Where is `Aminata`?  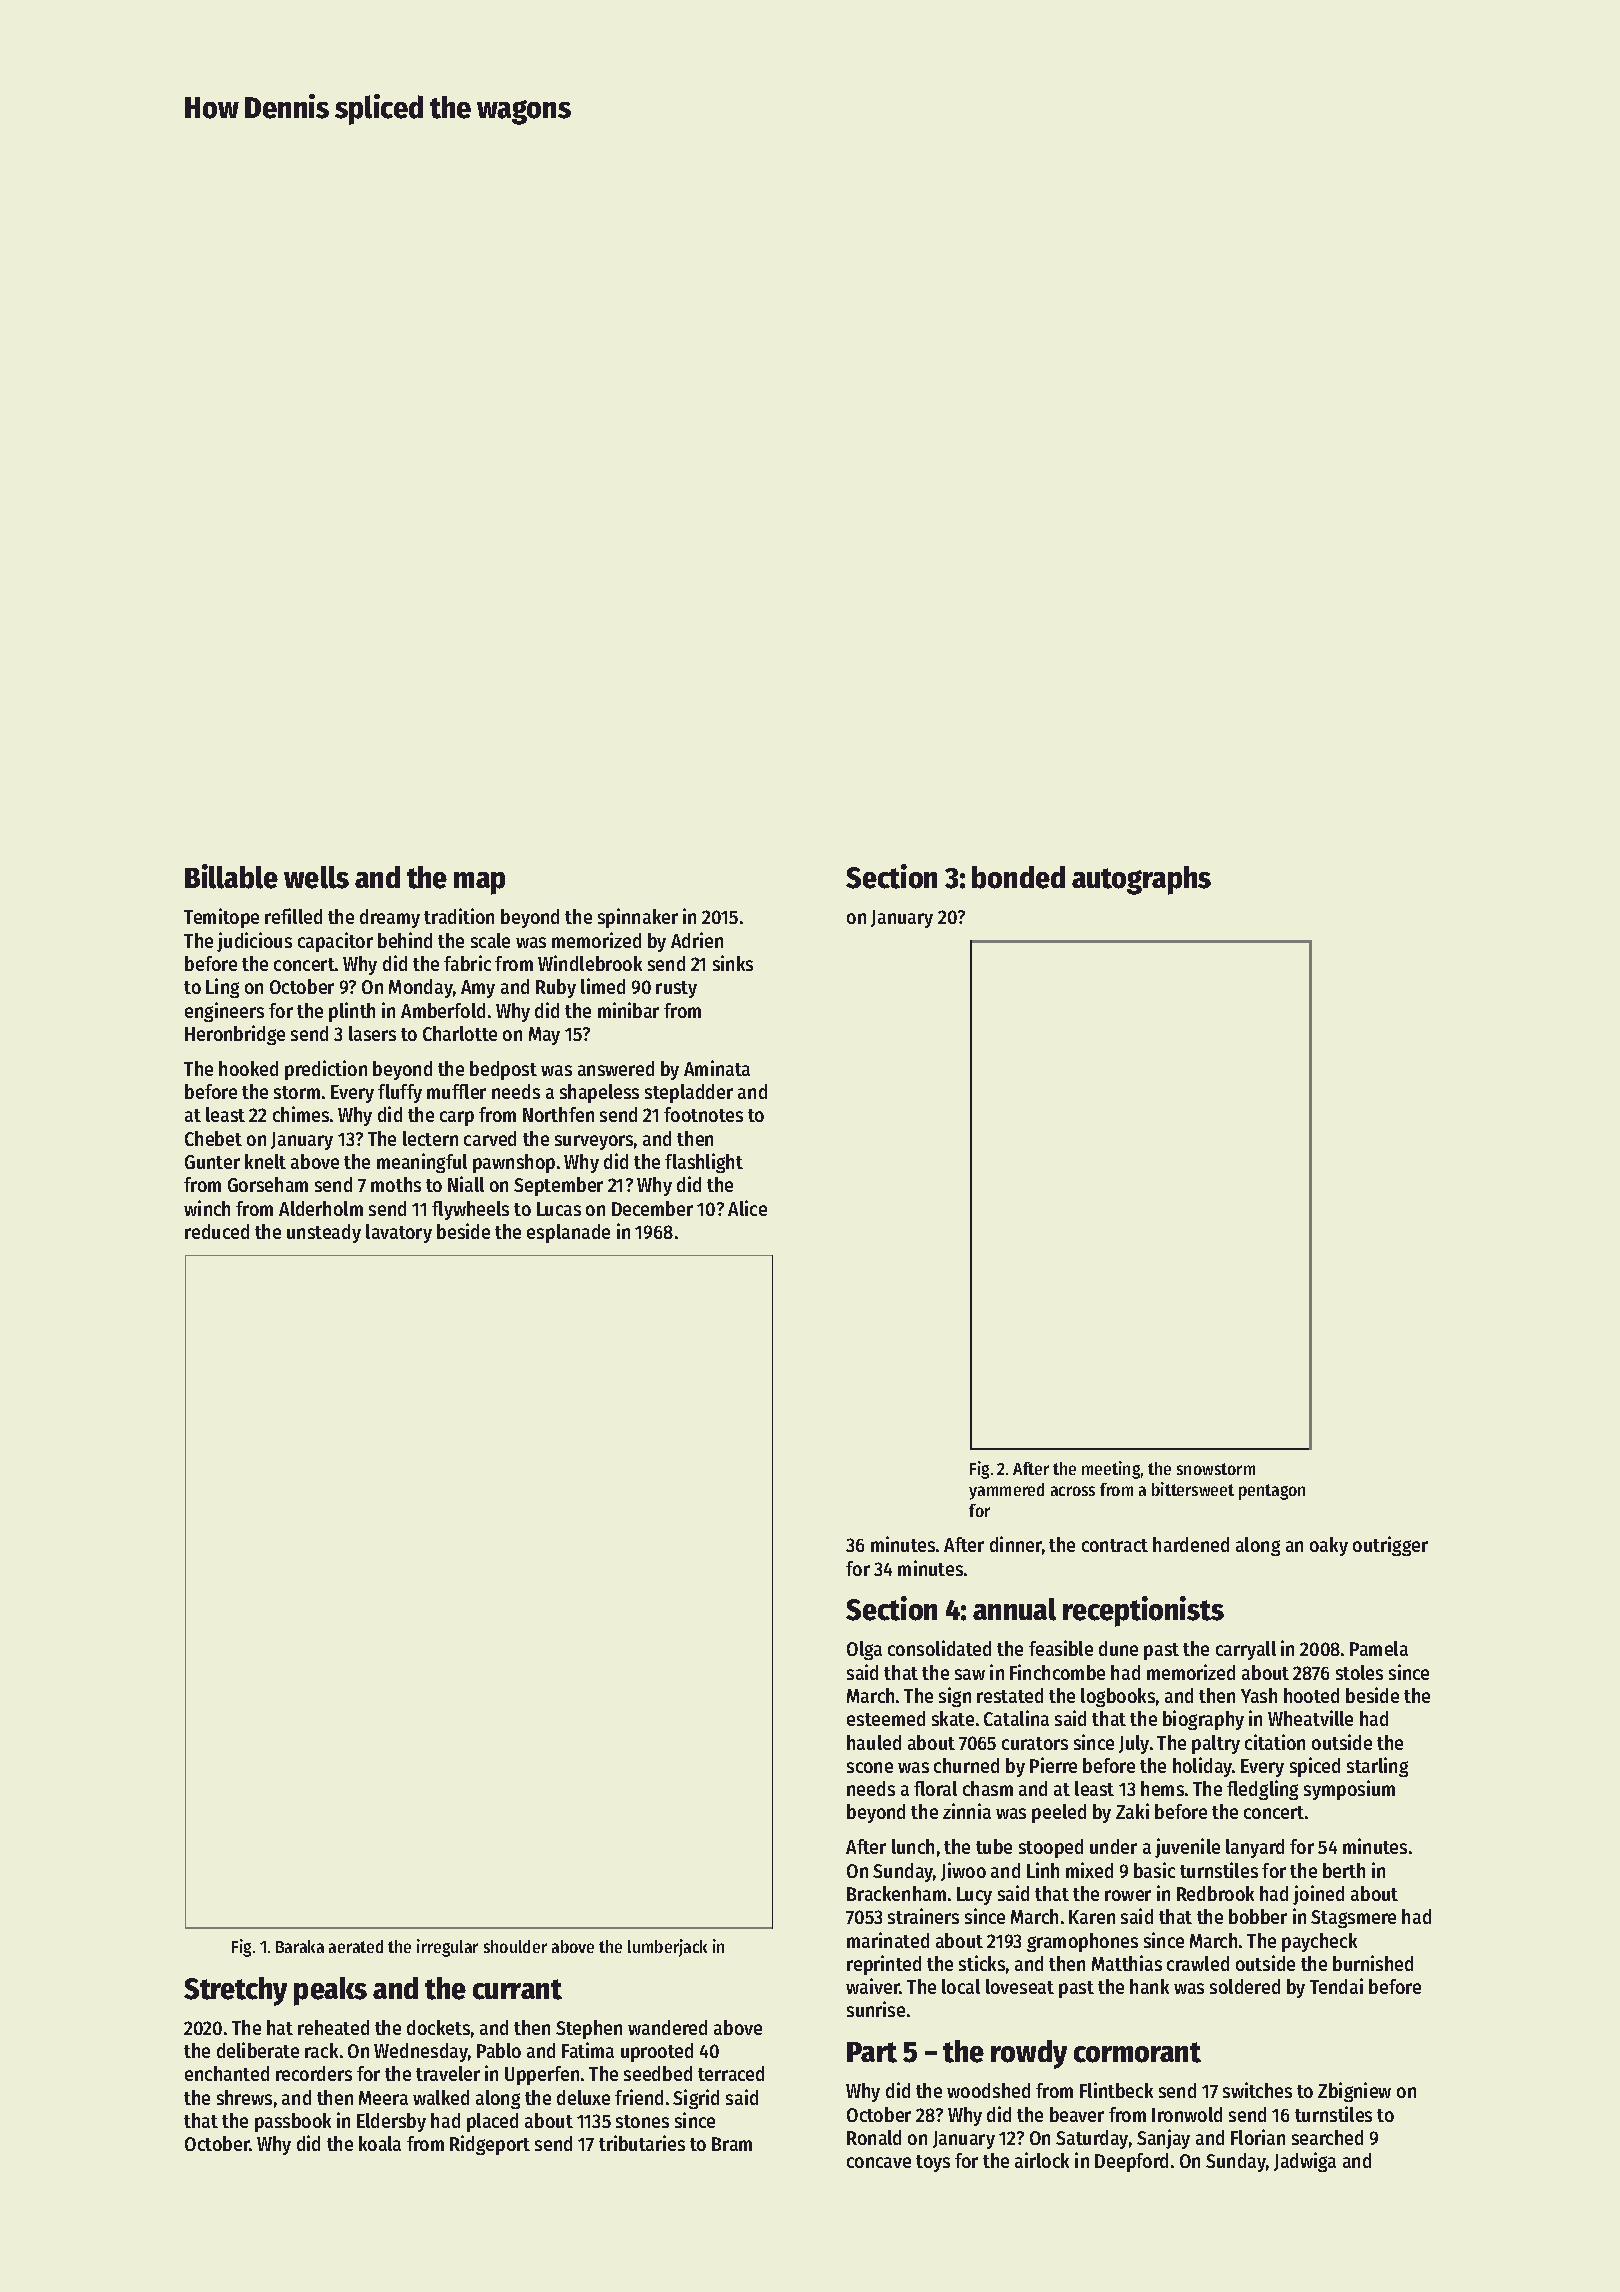 Aminata is located at coordinates (717, 1068).
